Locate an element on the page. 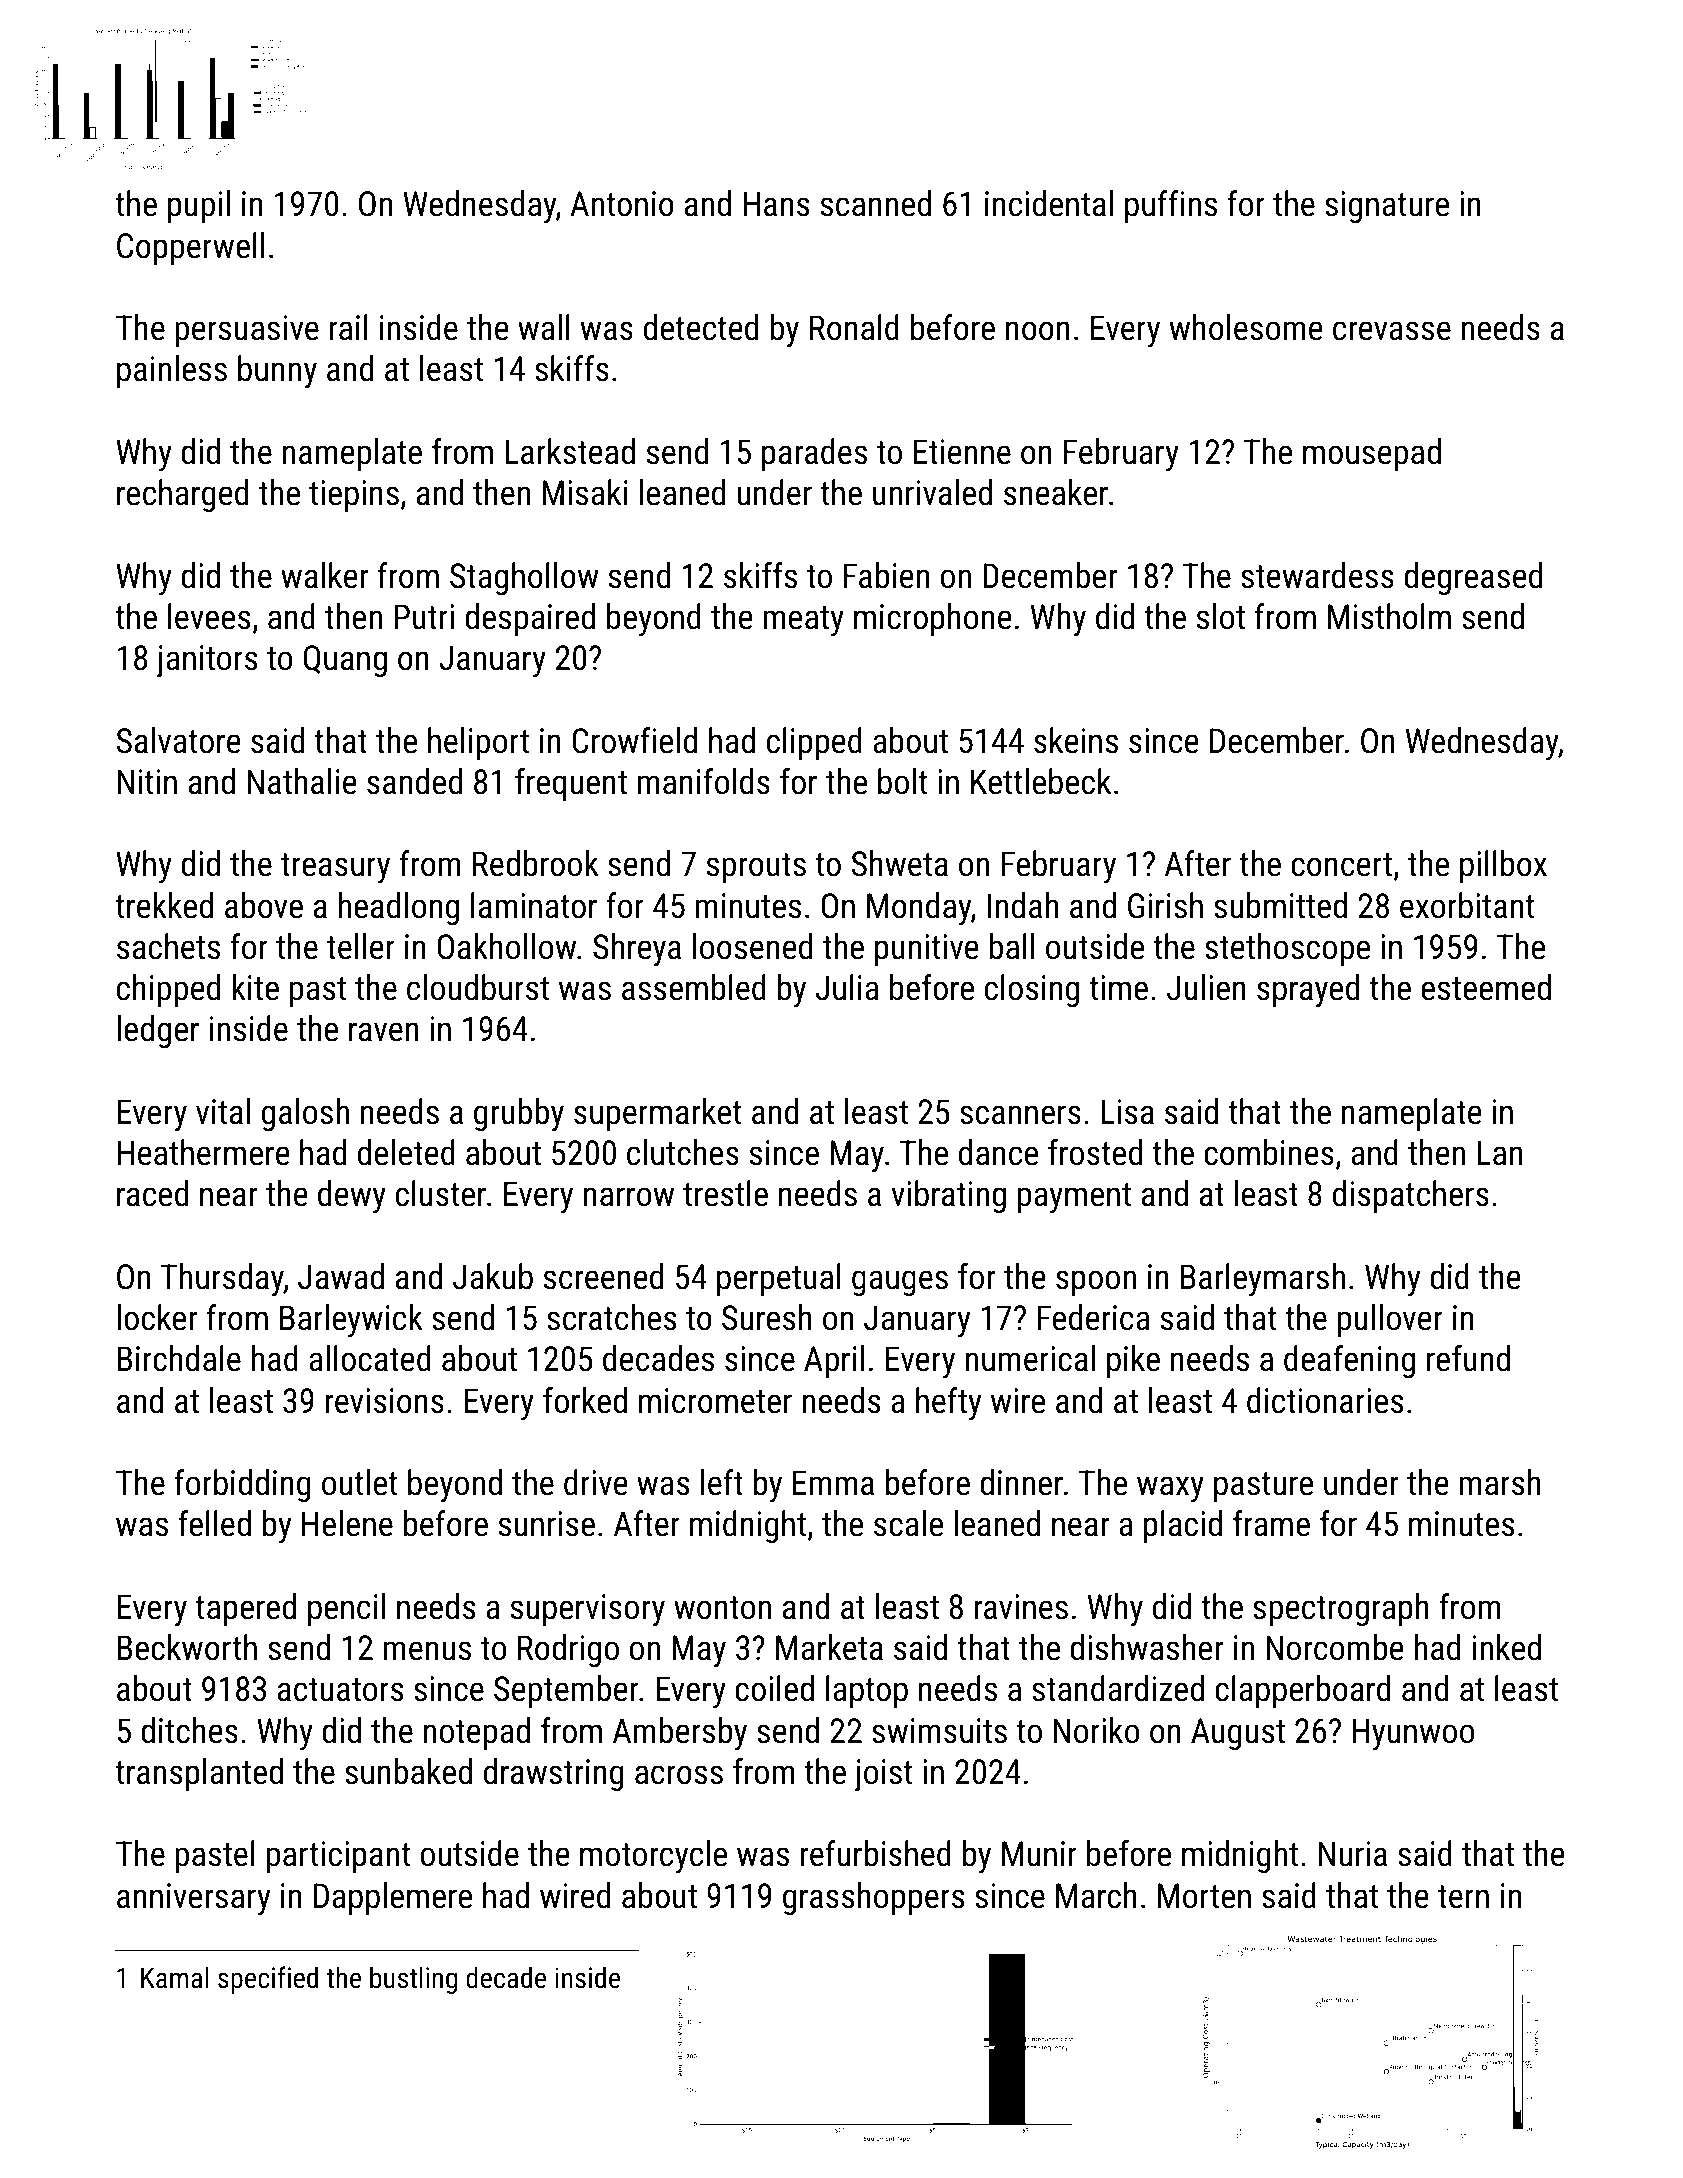 This image has width=1683, height=2178. painless is located at coordinates (172, 371).
